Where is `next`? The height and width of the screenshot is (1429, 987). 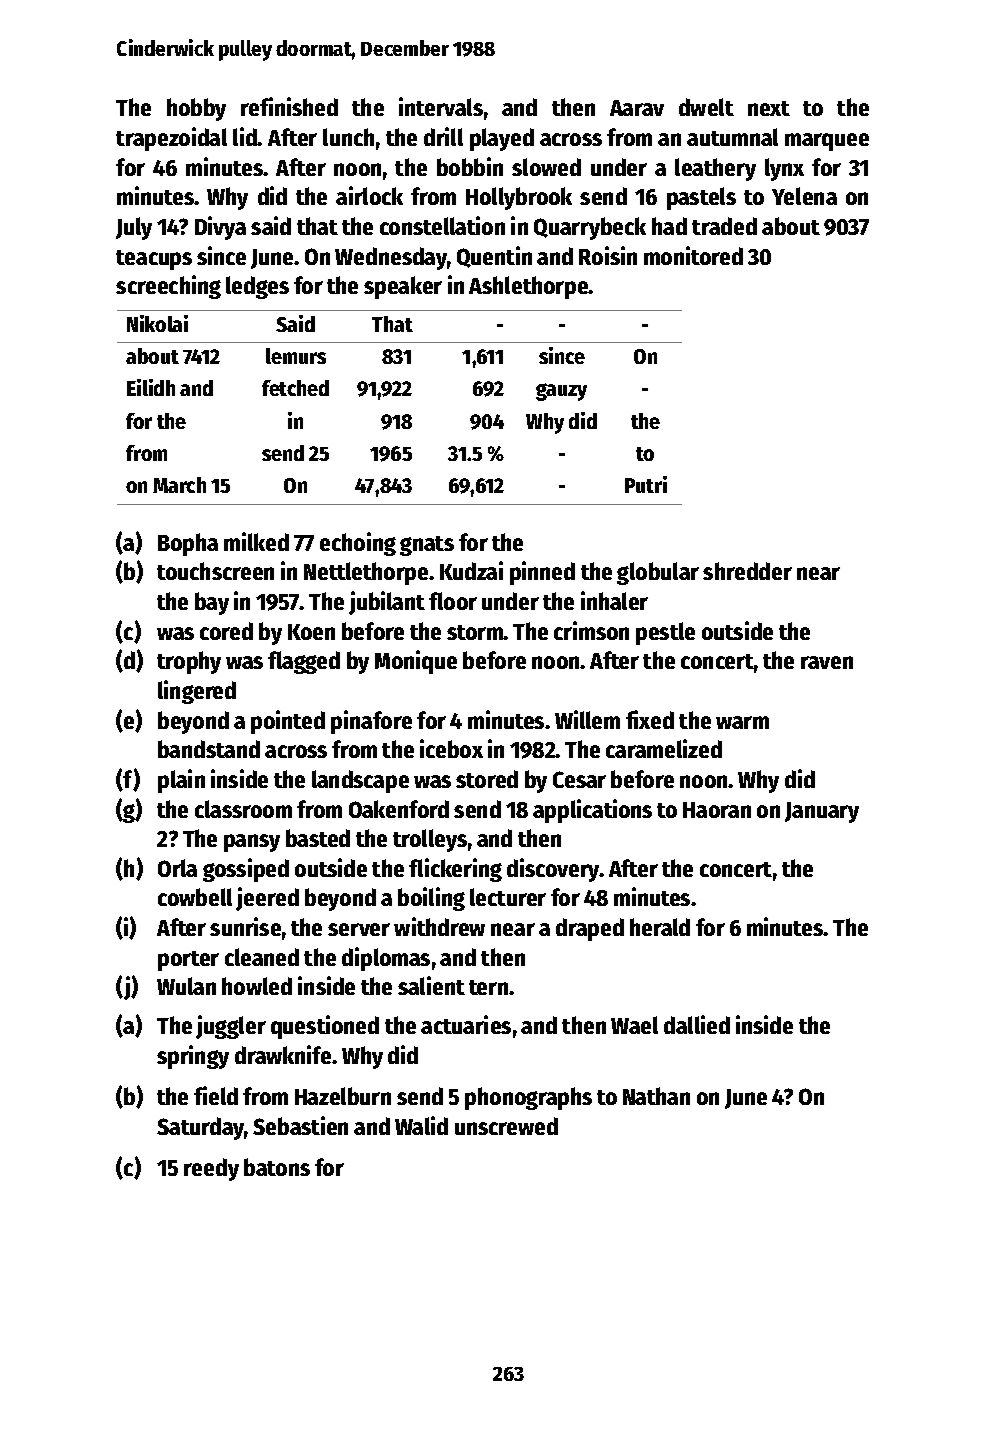
next is located at coordinates (769, 108).
